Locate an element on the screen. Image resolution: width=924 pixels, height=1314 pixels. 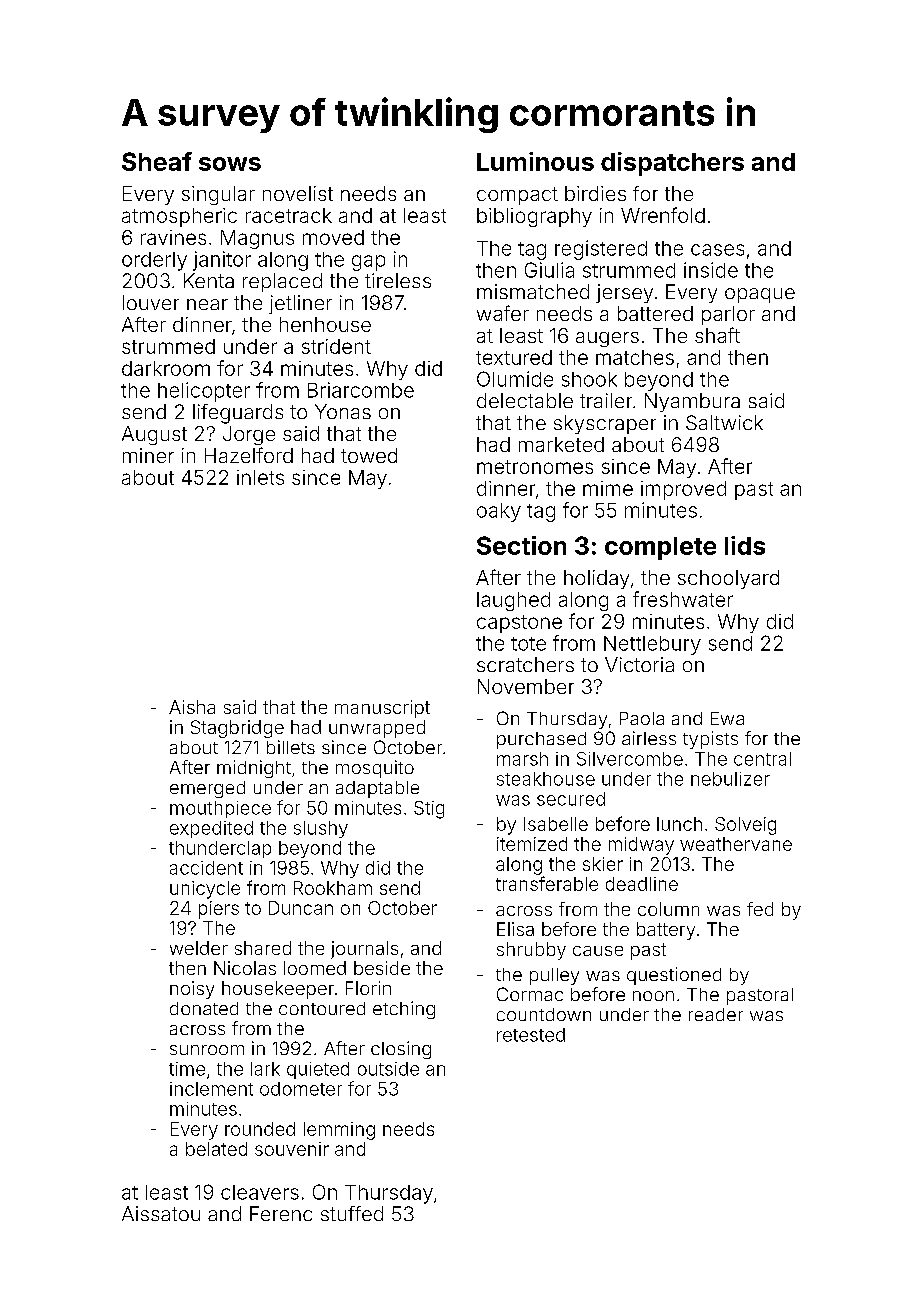
noon is located at coordinates (653, 996).
